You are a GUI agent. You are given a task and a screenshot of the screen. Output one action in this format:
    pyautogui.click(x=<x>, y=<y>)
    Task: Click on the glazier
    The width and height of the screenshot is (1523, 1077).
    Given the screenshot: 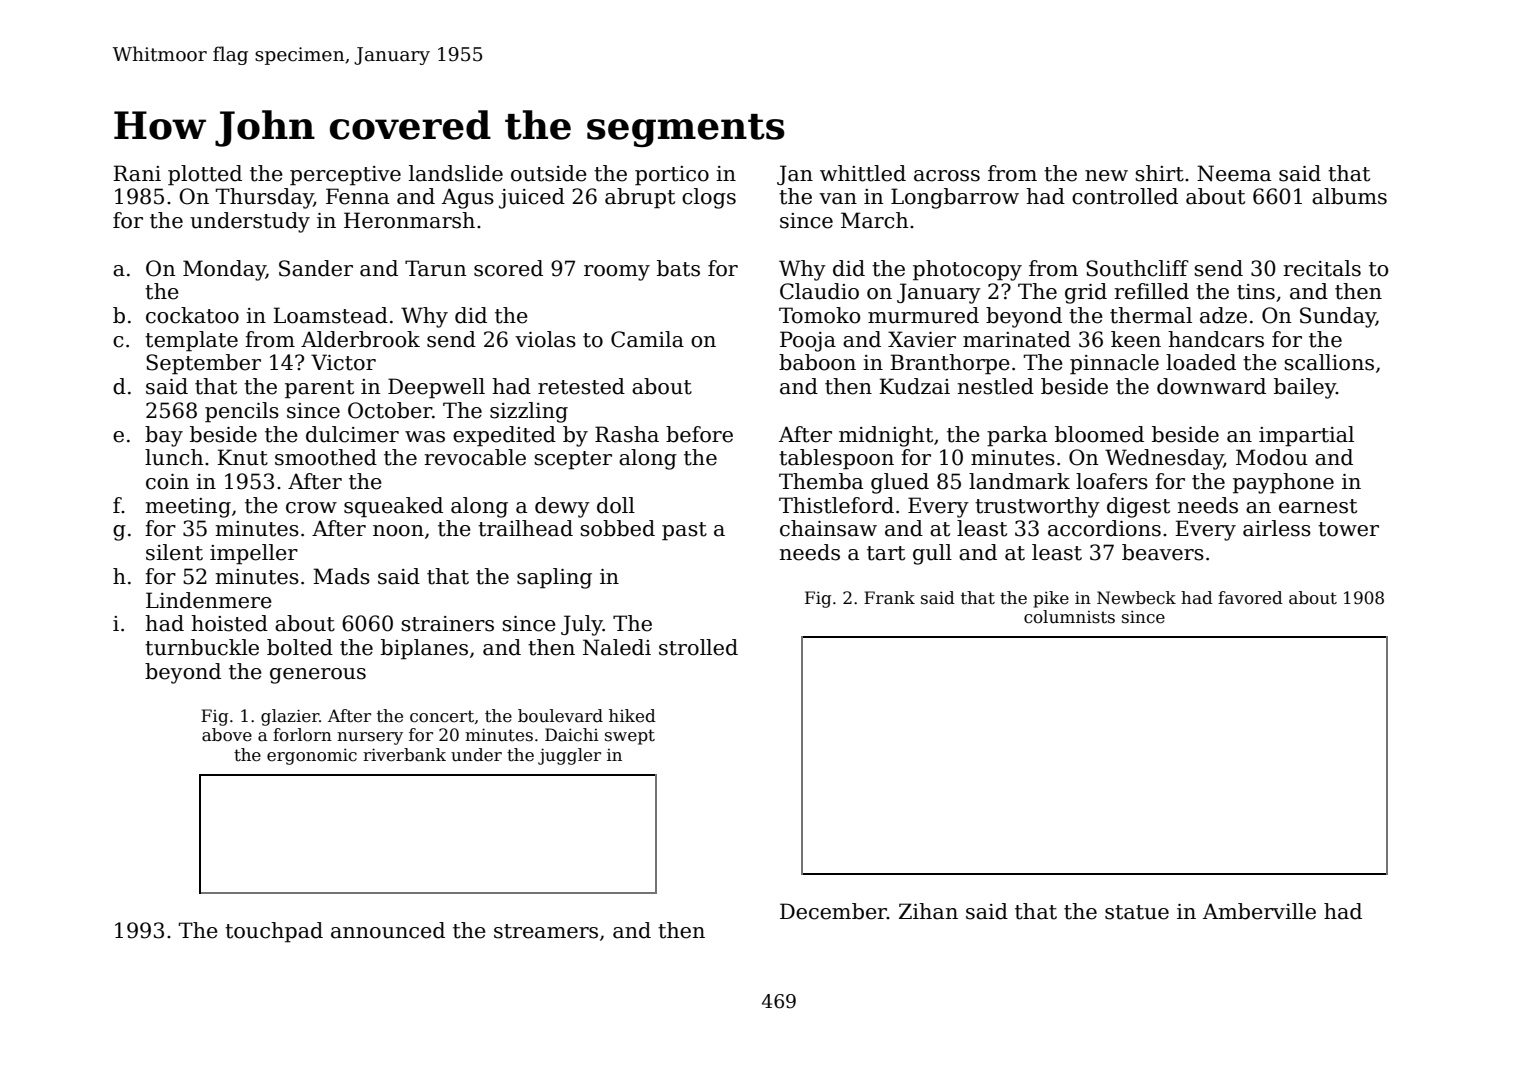 What is the action you would take?
    pyautogui.click(x=290, y=717)
